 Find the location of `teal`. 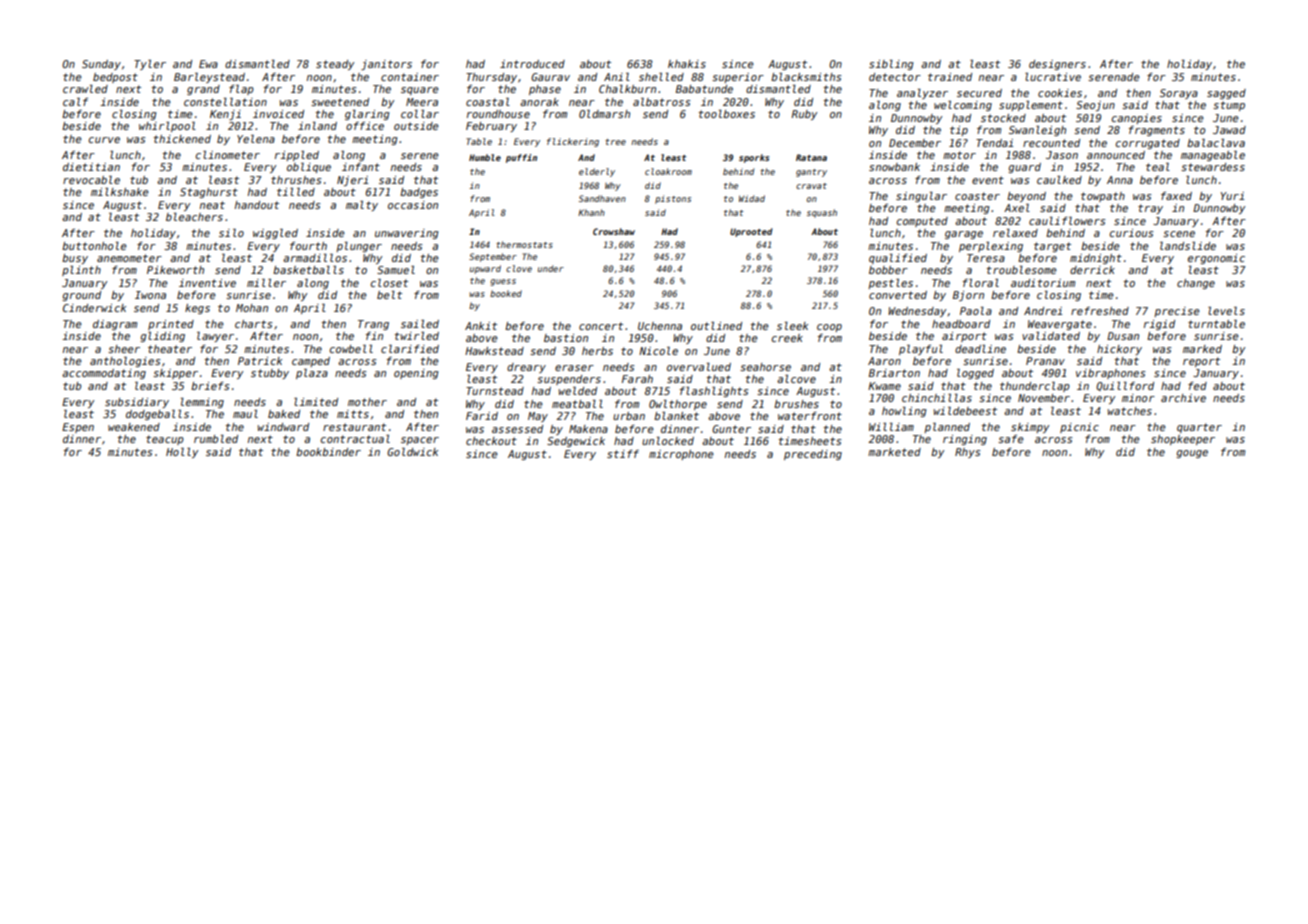

teal is located at coordinates (1158, 167).
